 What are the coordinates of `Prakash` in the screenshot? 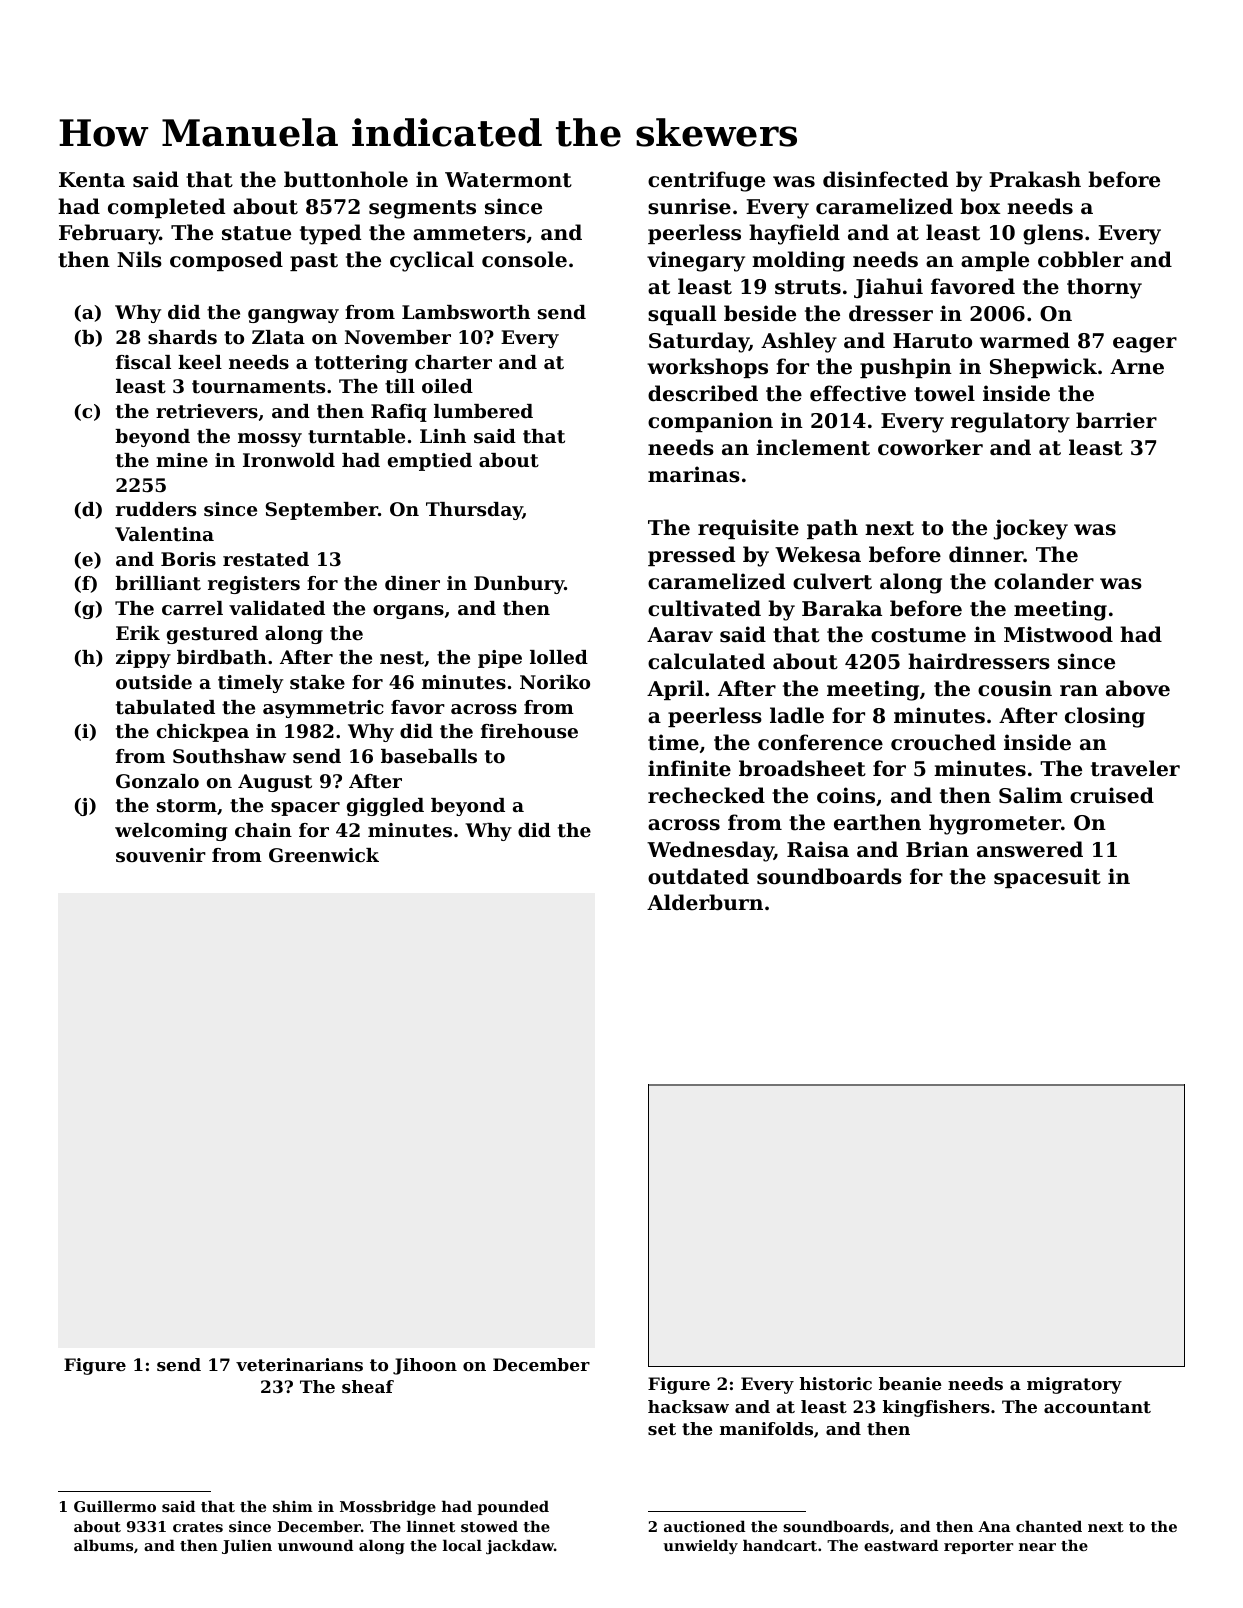 It's located at (1035, 179).
